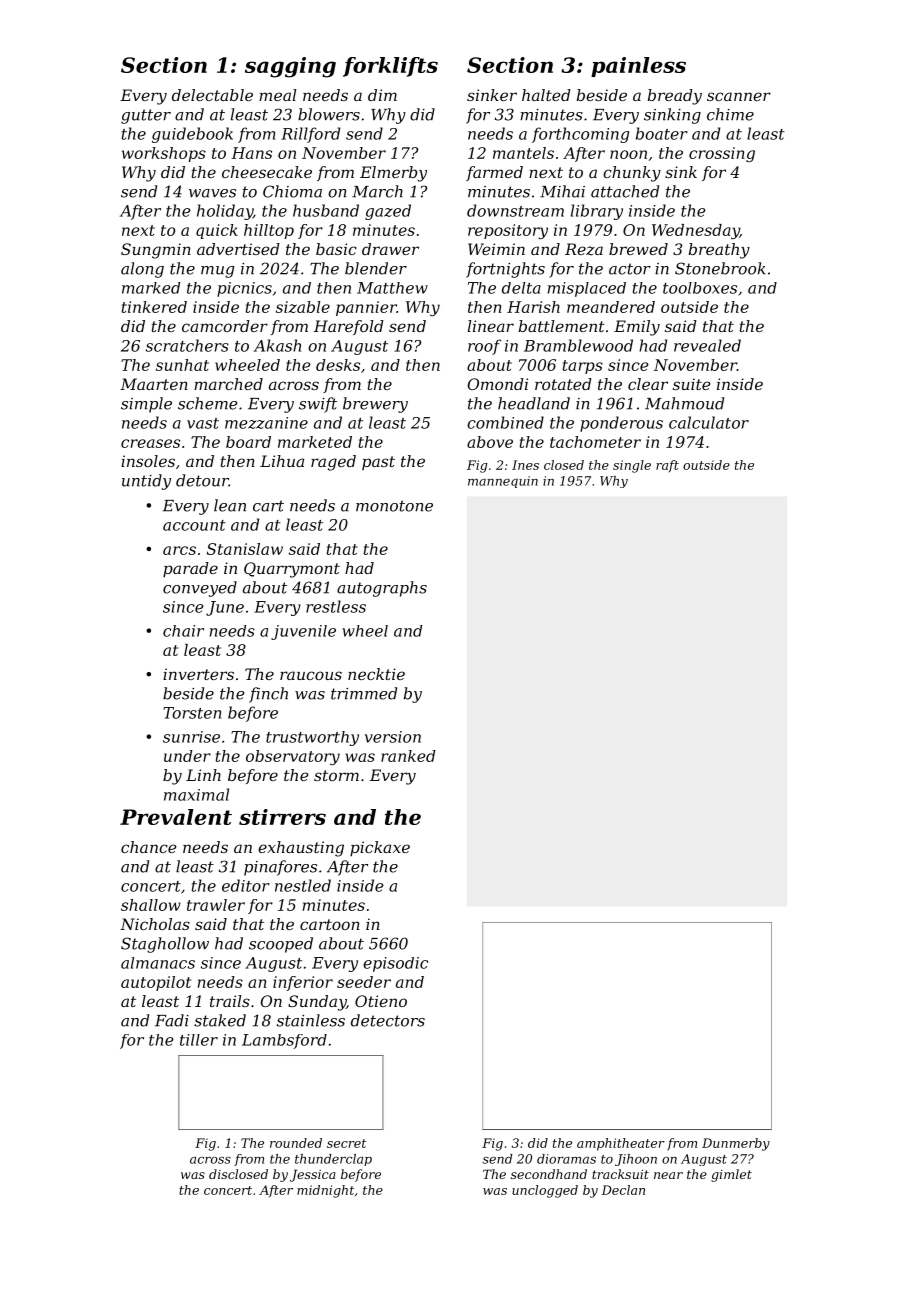  I want to click on sunhat, so click(182, 365).
